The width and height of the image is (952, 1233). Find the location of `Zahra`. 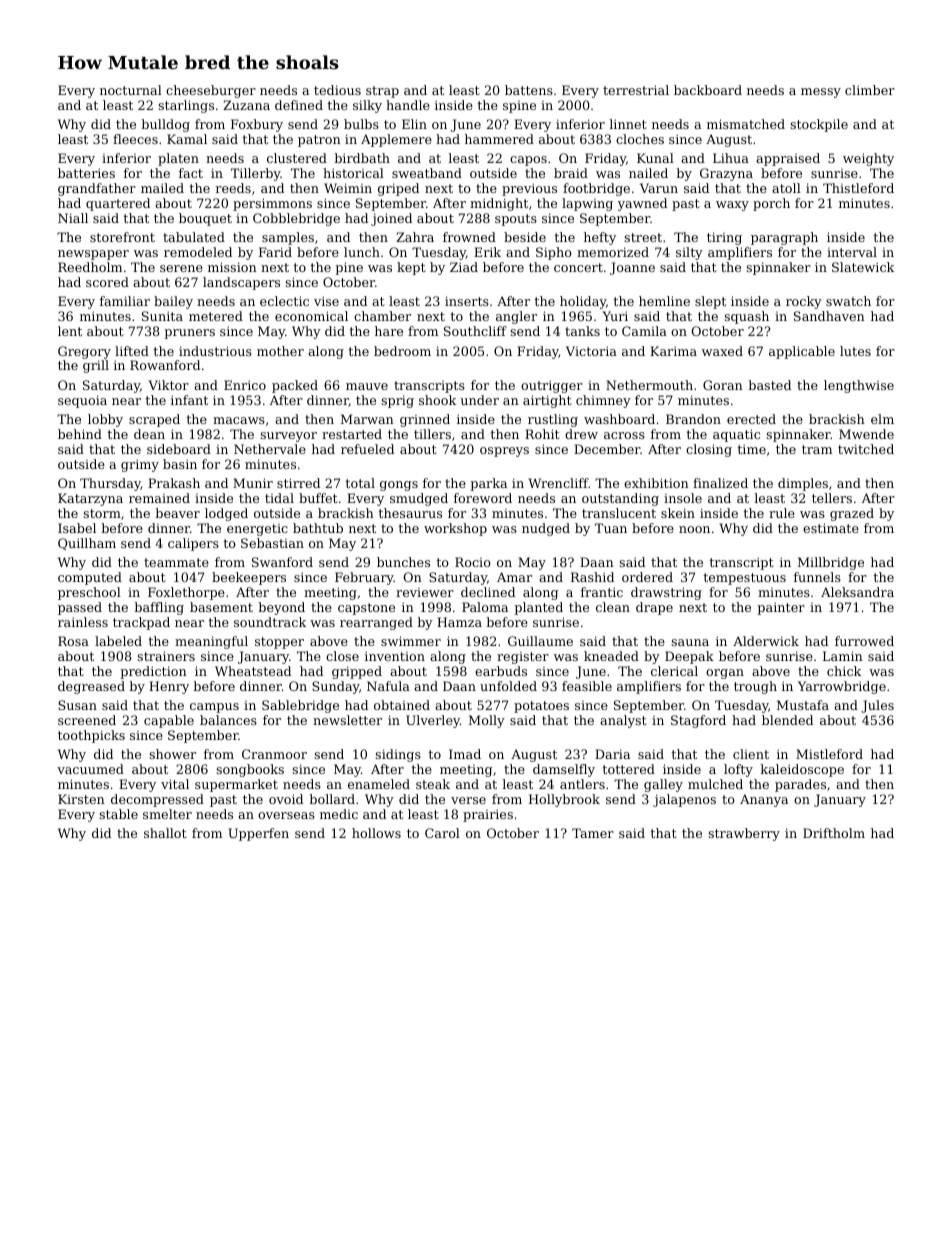

Zahra is located at coordinates (415, 237).
